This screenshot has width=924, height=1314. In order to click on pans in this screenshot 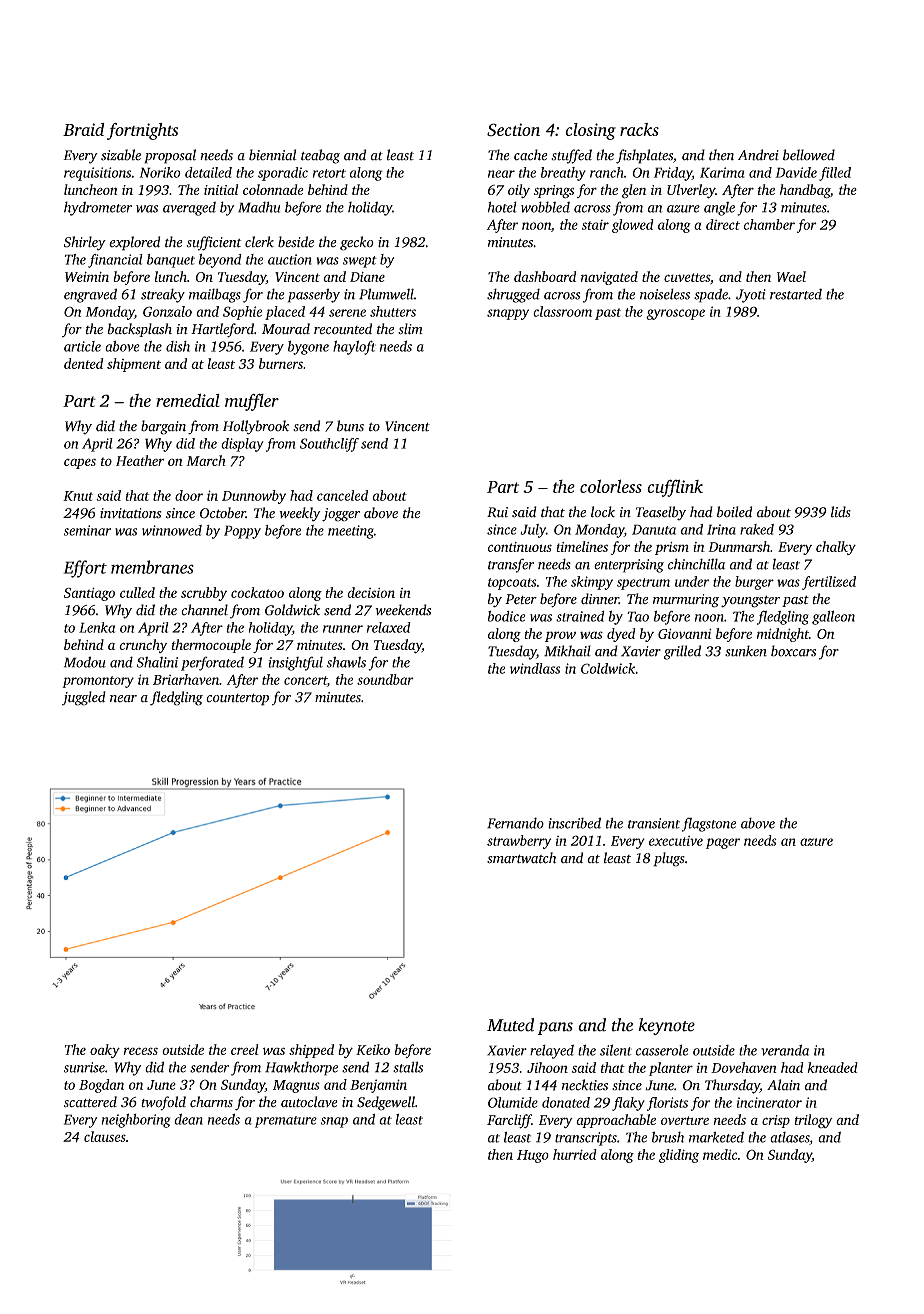, I will do `click(555, 1028)`.
